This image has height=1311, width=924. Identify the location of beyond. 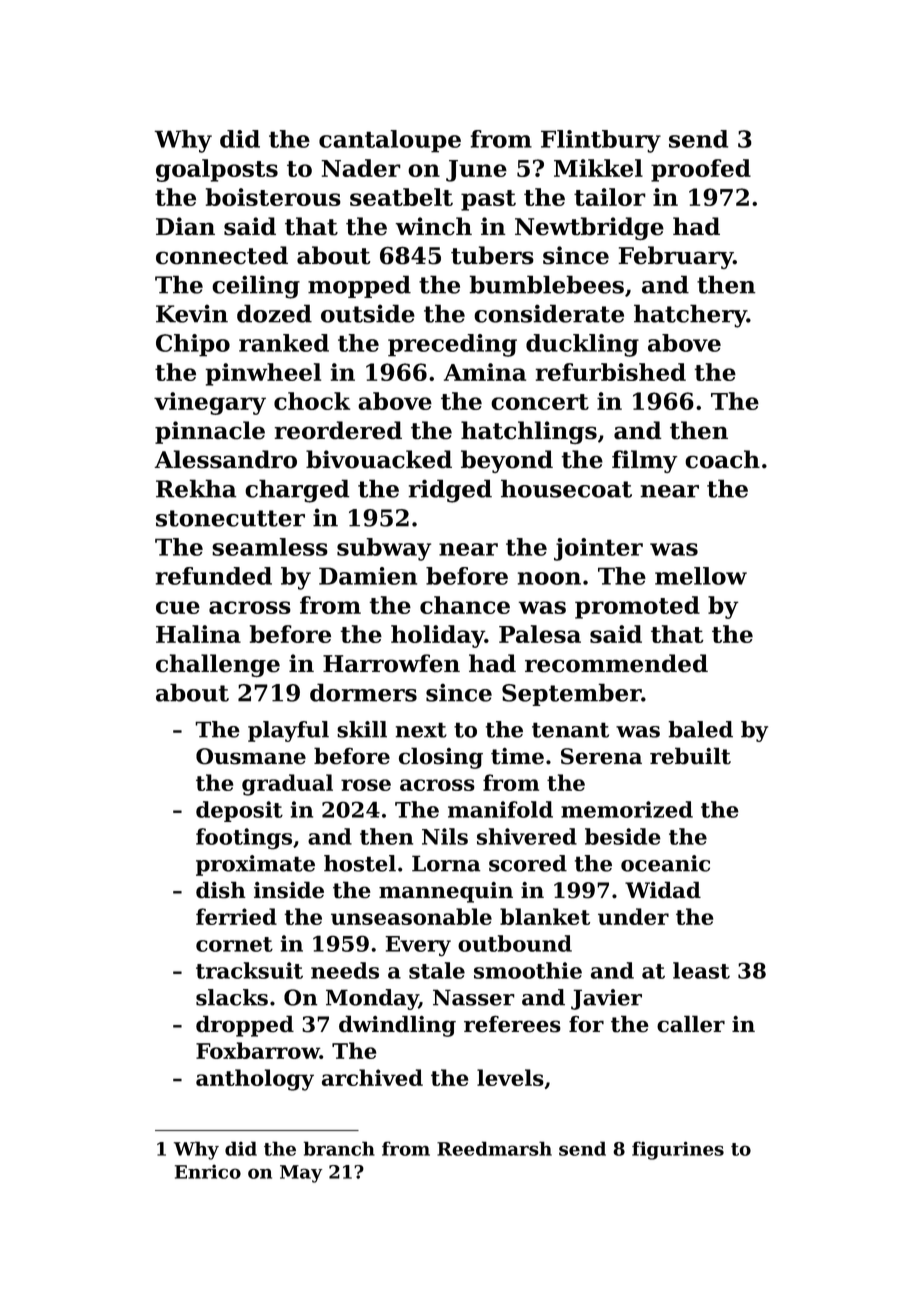
(507, 461).
